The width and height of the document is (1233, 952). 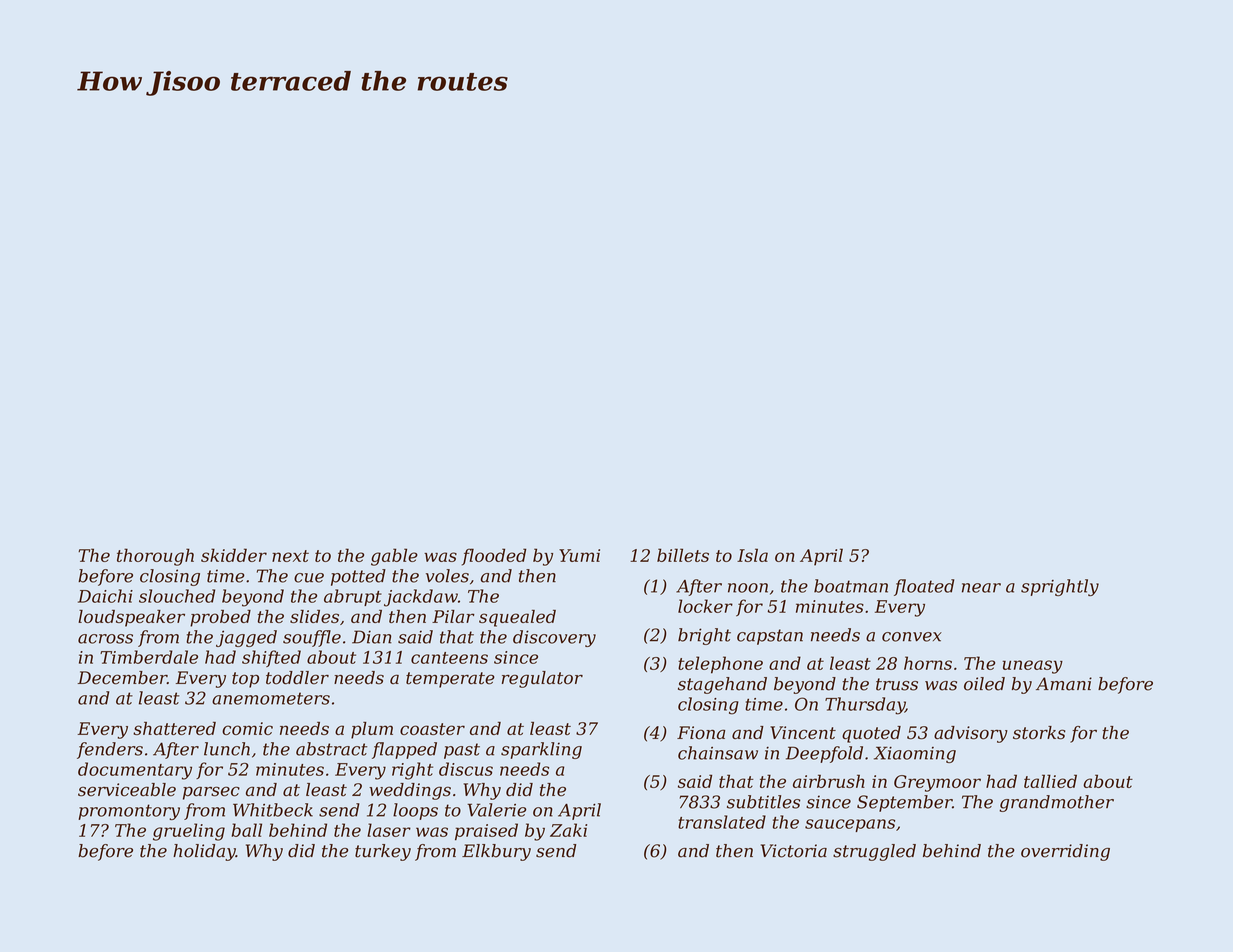 I want to click on locker, so click(x=705, y=606).
